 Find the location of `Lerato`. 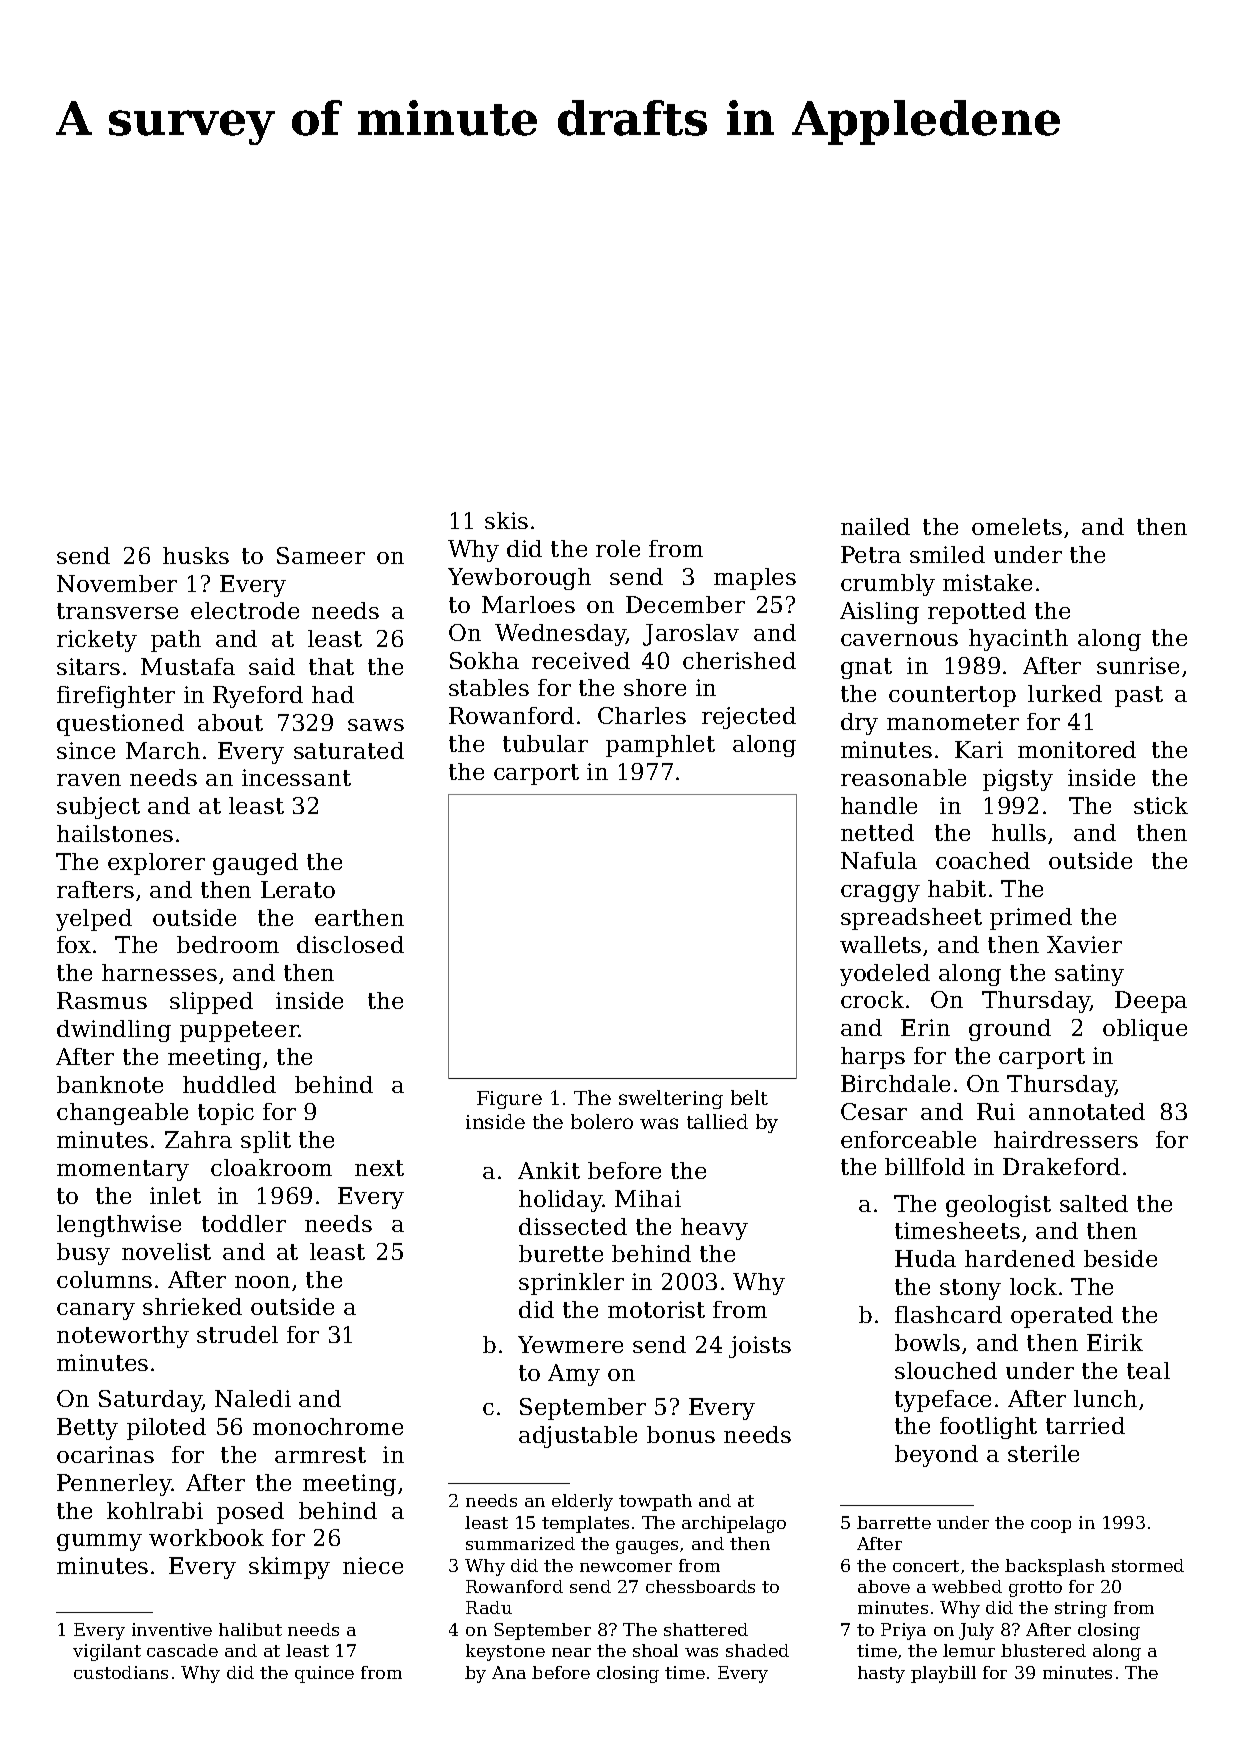

Lerato is located at coordinates (298, 889).
